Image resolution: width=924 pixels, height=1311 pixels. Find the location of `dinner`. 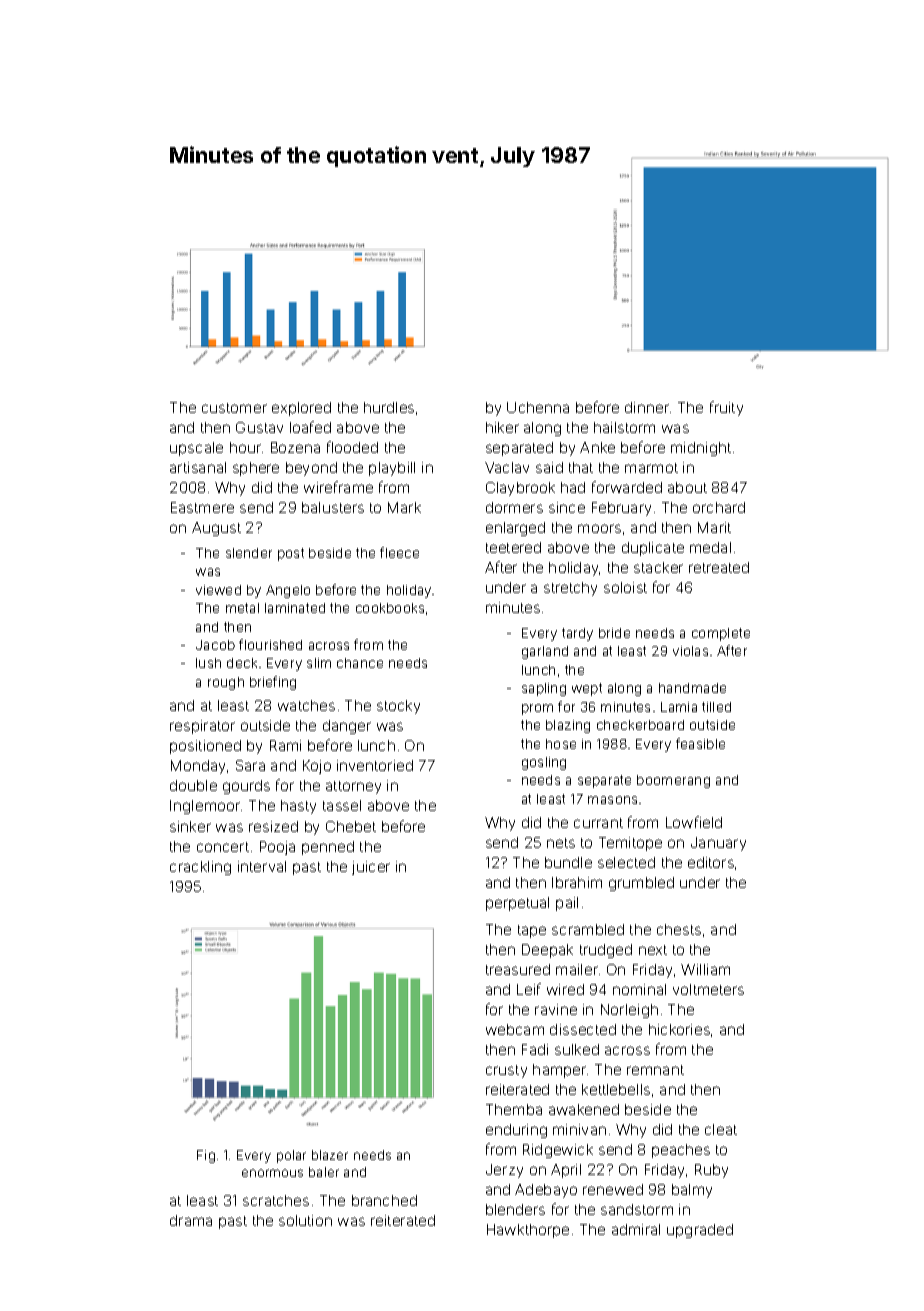

dinner is located at coordinates (647, 407).
